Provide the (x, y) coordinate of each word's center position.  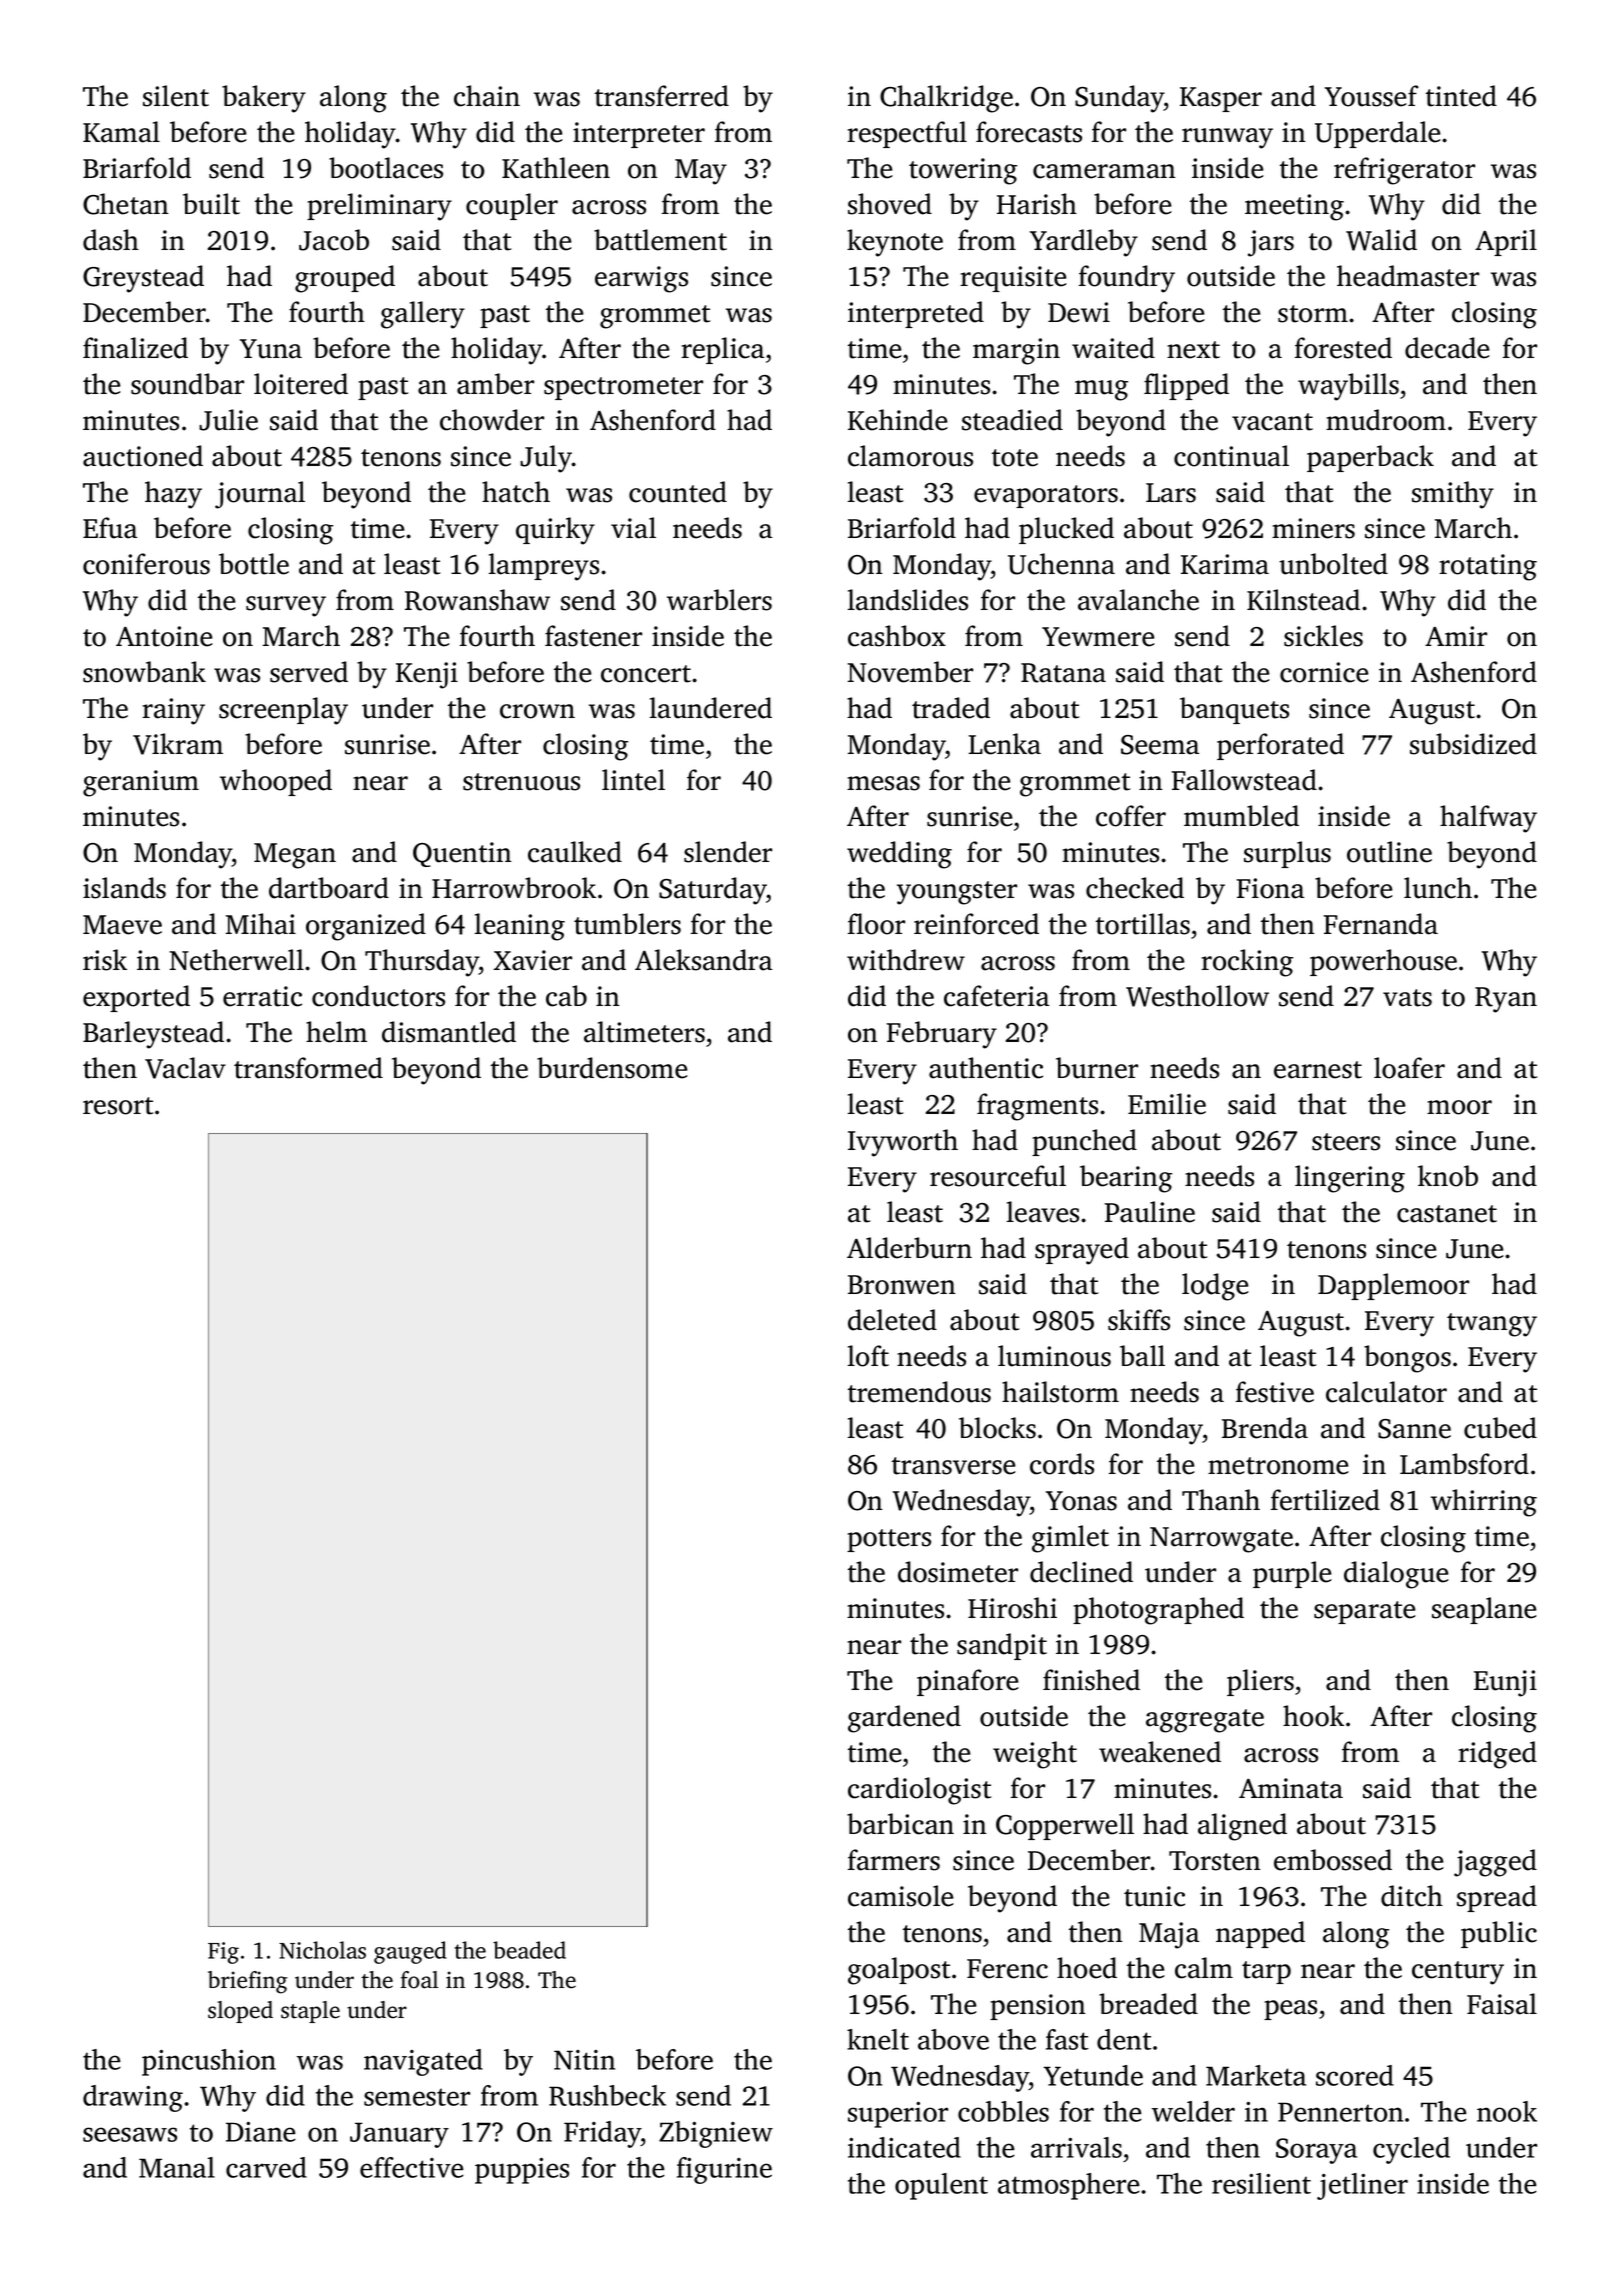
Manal (177, 2167)
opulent (941, 2186)
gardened (904, 1719)
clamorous (910, 456)
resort (118, 1106)
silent (176, 96)
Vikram (178, 744)
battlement (660, 240)
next (1193, 350)
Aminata (1291, 1788)
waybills (1348, 387)
